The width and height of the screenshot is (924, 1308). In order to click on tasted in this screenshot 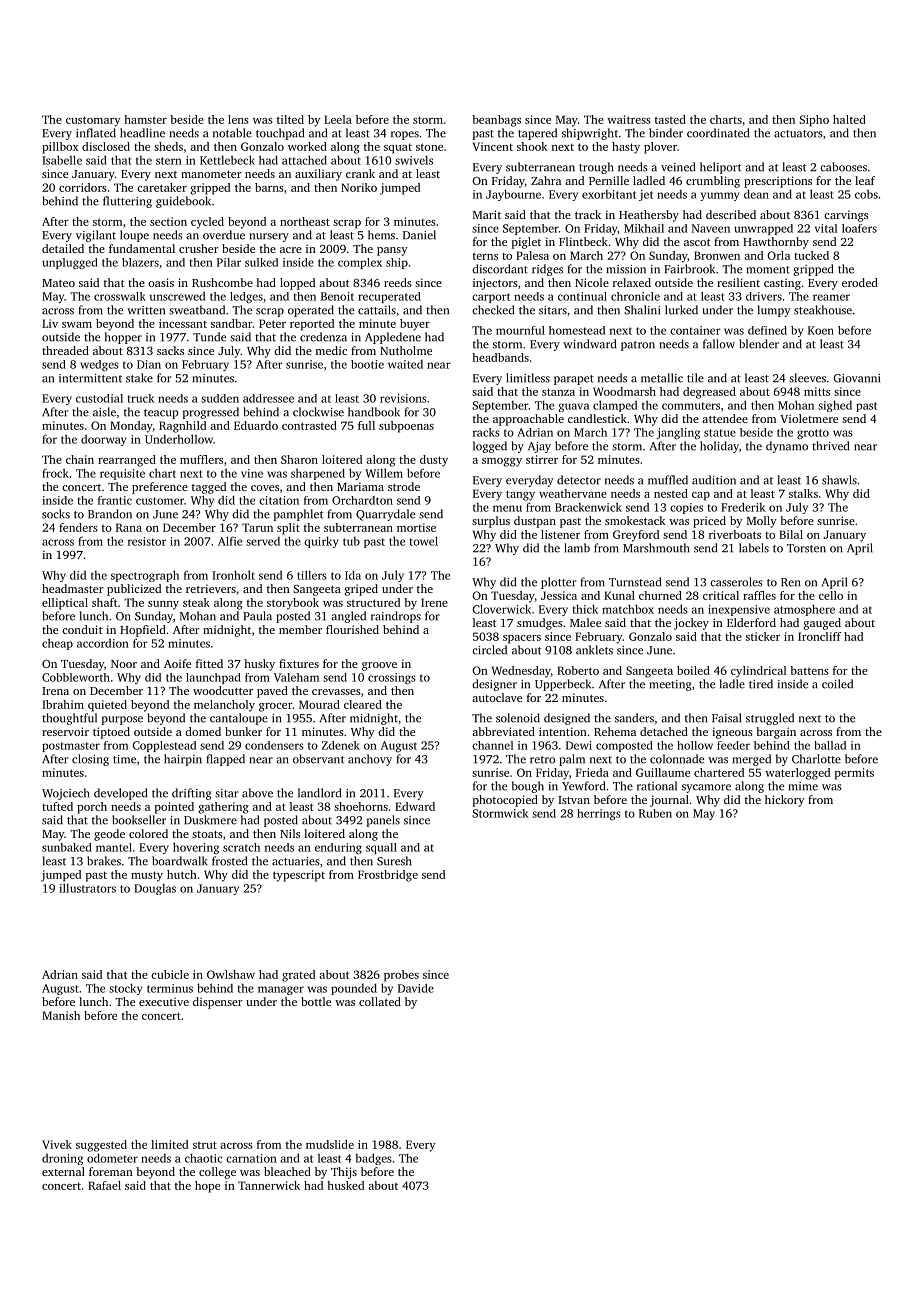, I will do `click(670, 119)`.
